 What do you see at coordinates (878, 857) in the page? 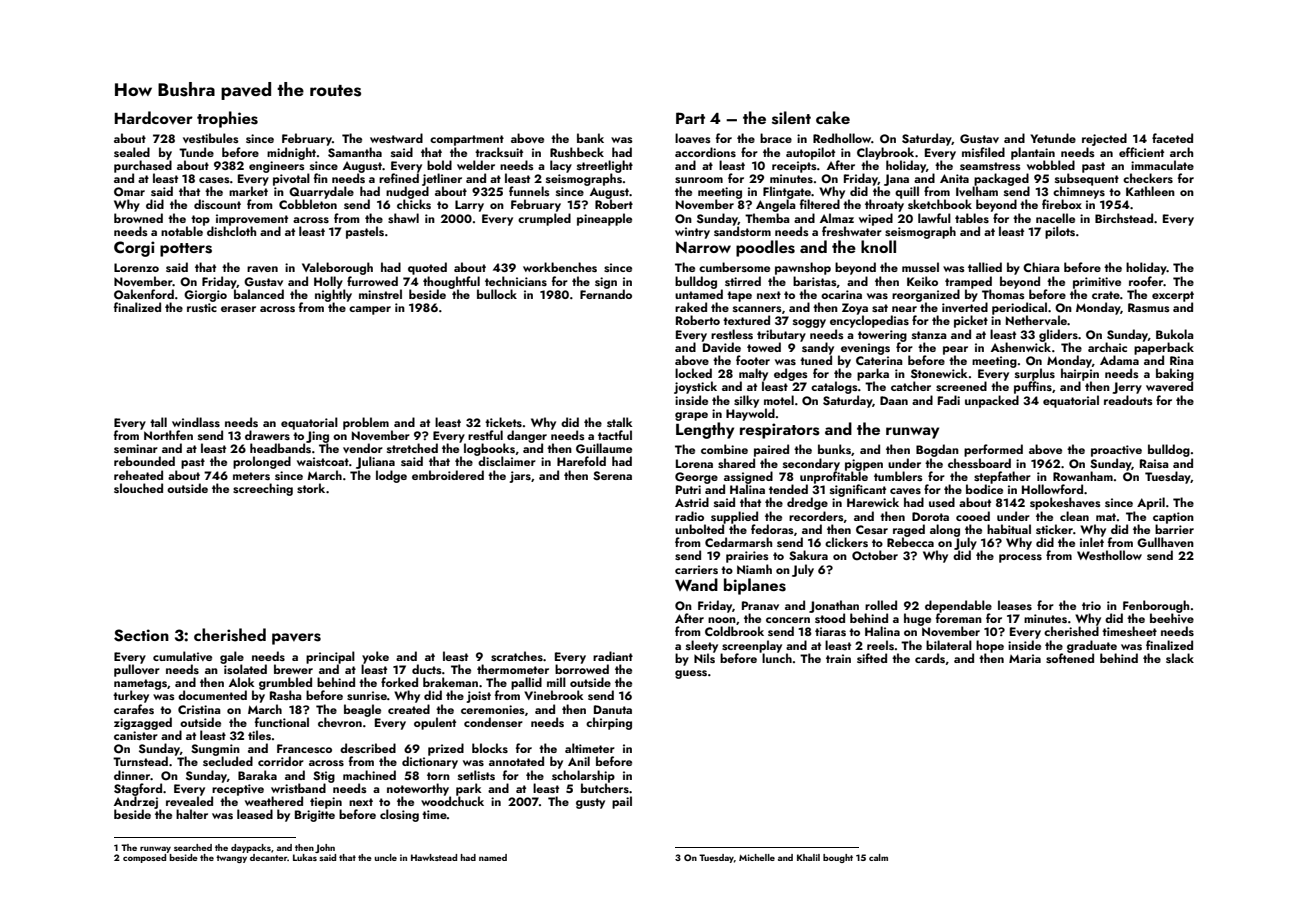
I see `calm` at bounding box center [878, 857].
